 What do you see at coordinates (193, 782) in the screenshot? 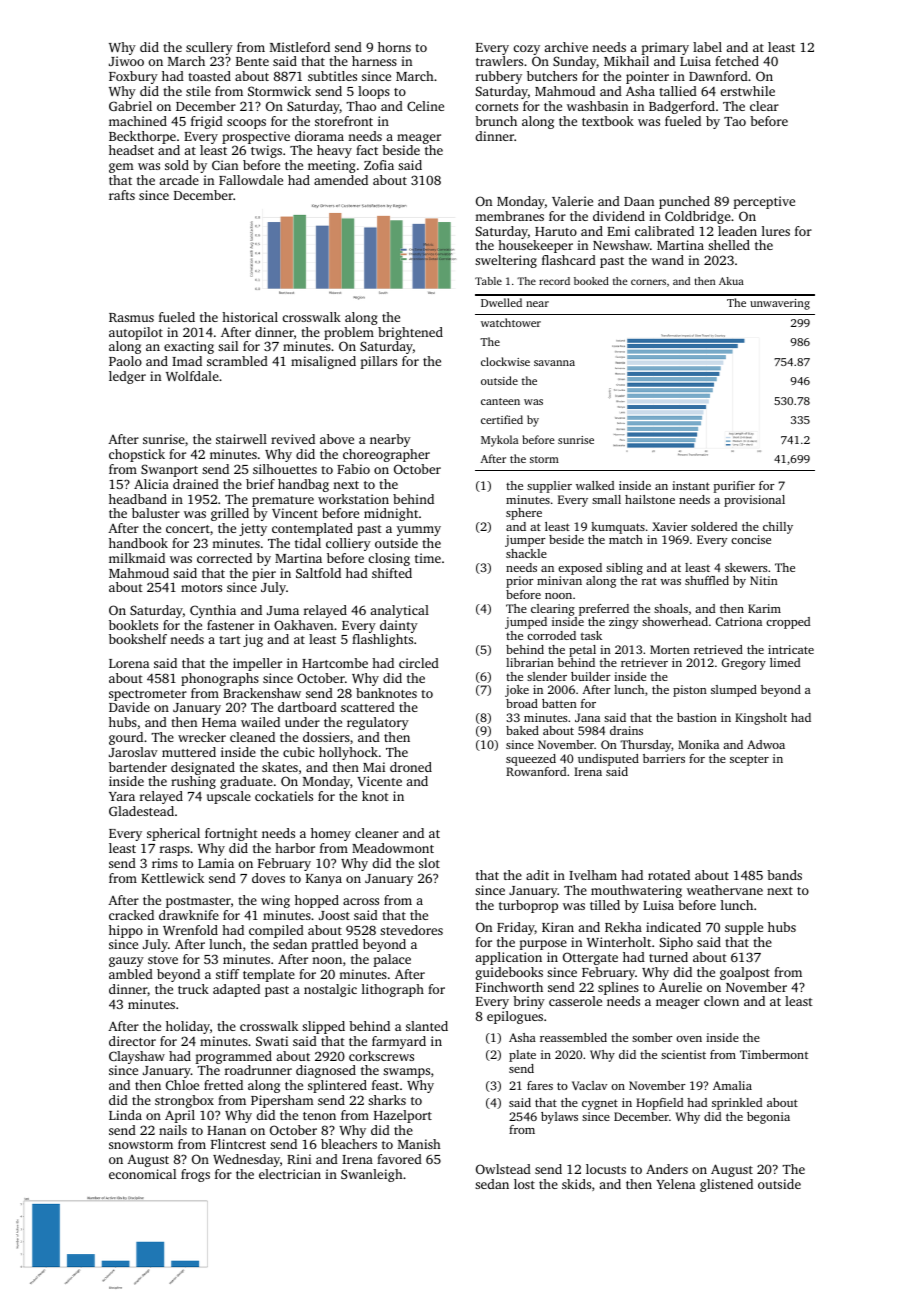
I see `rushing` at bounding box center [193, 782].
